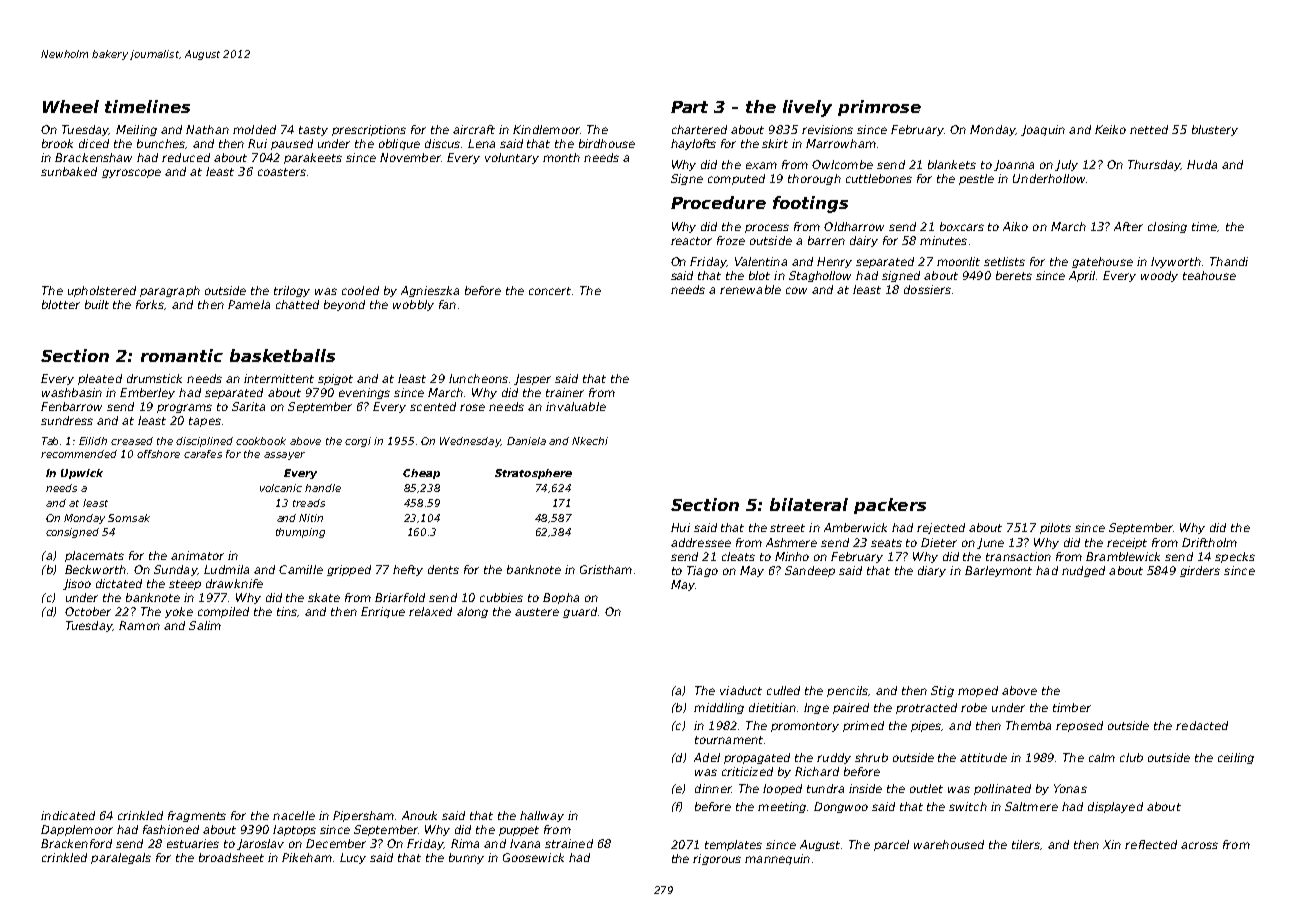 The height and width of the page is (924, 1308). Describe the element at coordinates (203, 454) in the page. I see `carafes` at that location.
